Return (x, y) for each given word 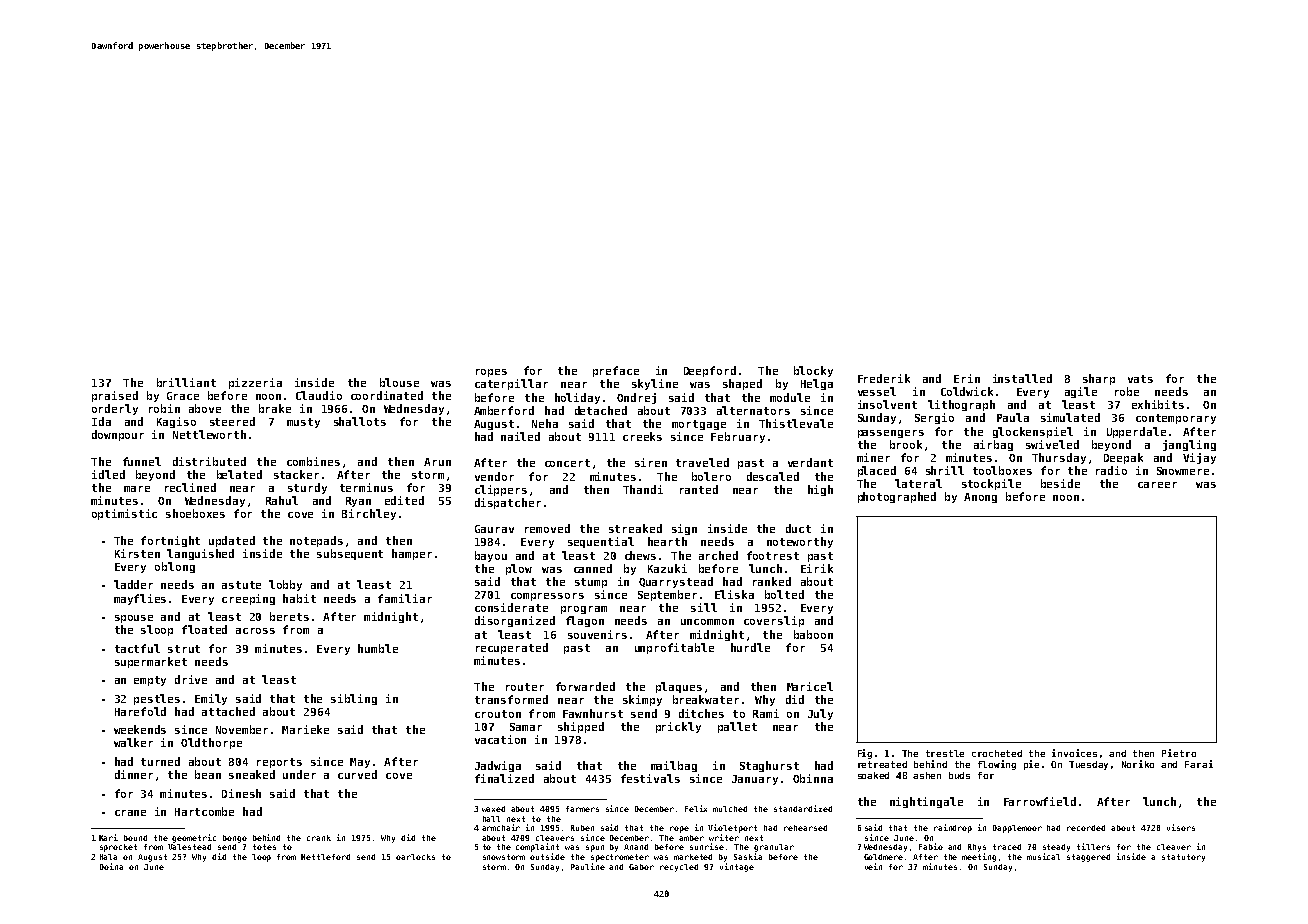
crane (130, 813)
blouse (399, 382)
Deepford (710, 371)
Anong (980, 498)
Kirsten (137, 553)
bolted (784, 594)
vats (1140, 379)
